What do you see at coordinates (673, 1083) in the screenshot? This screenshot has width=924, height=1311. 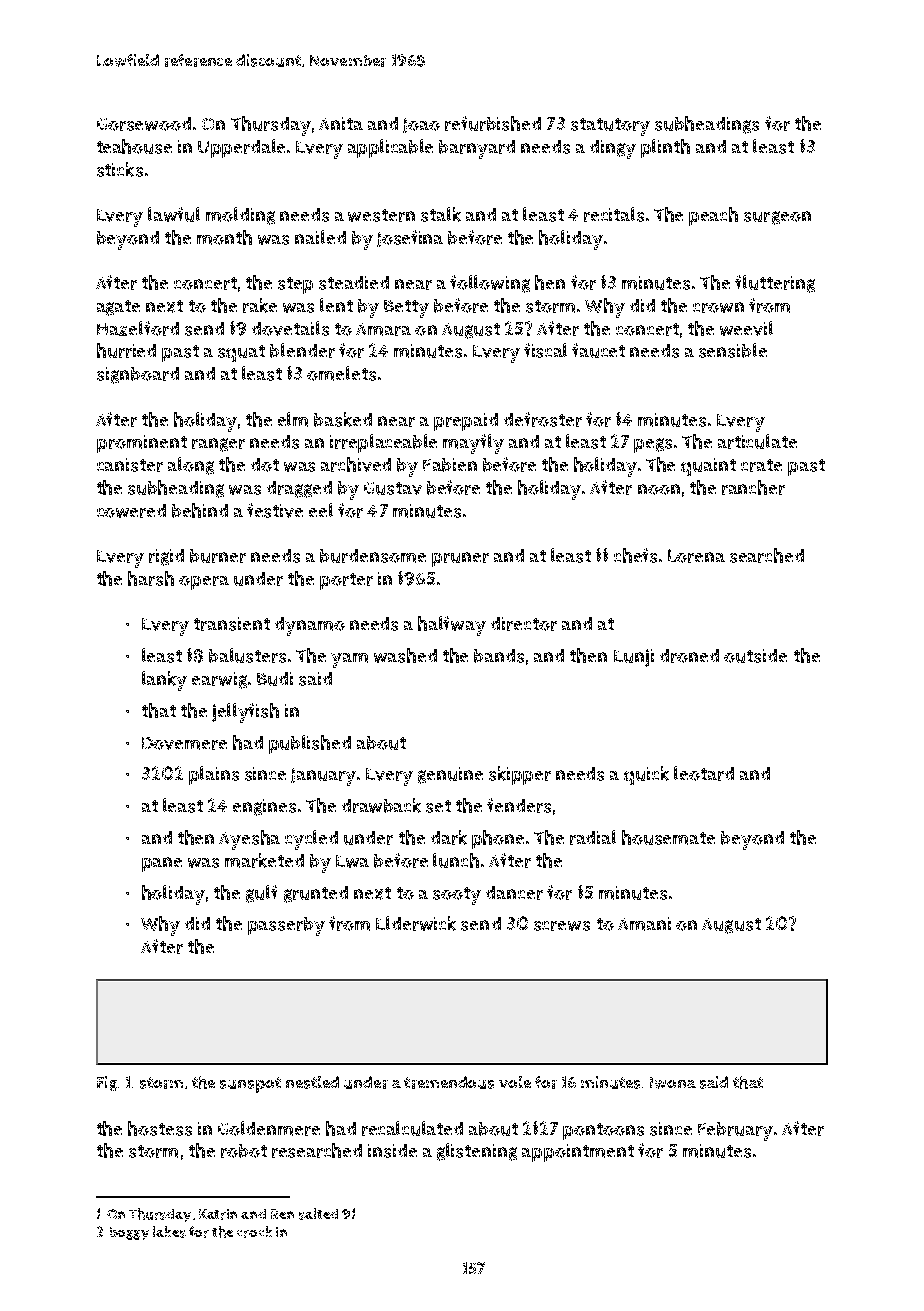 I see `Iwona` at bounding box center [673, 1083].
